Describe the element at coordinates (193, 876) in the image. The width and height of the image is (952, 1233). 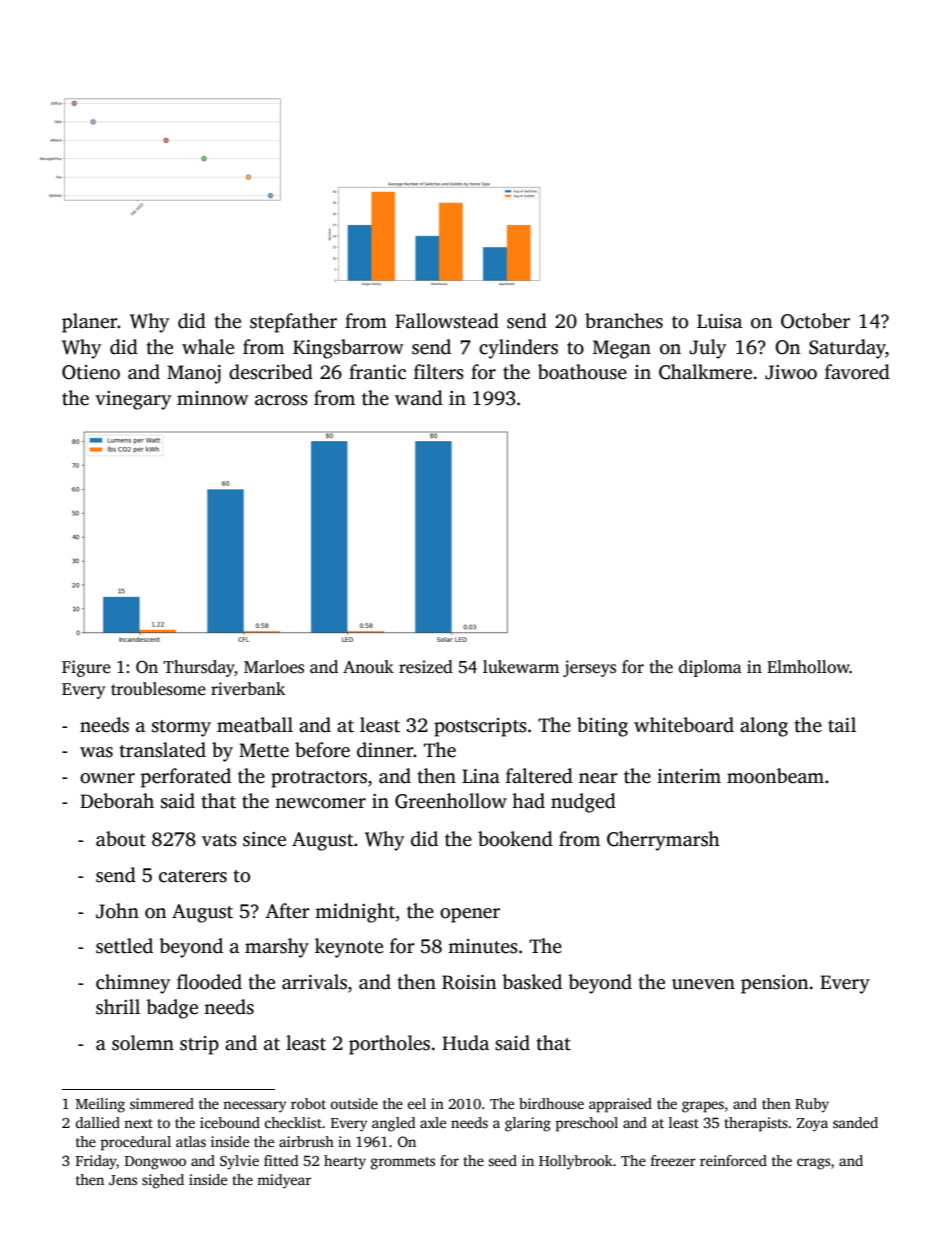
I see `caterers` at that location.
